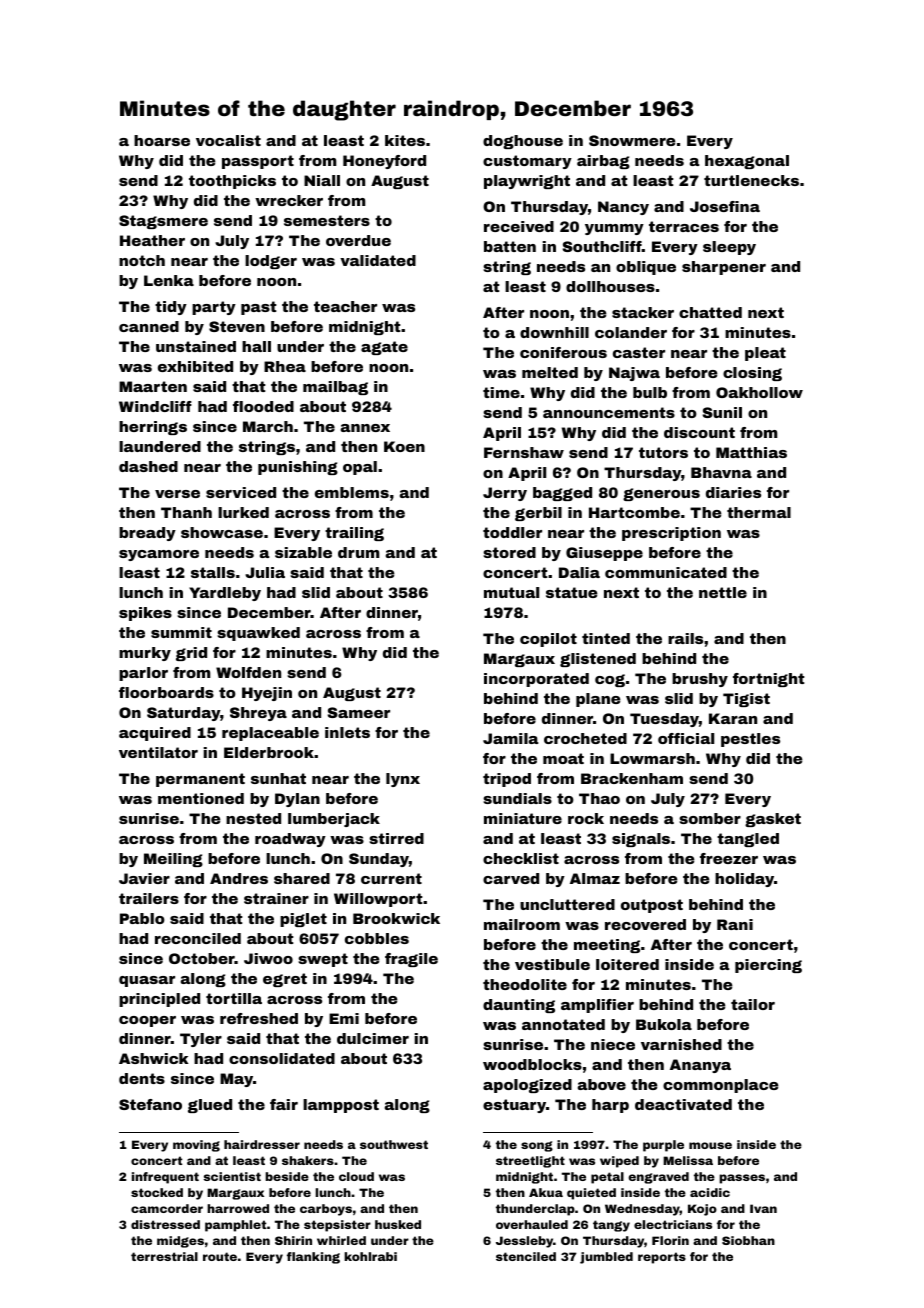 This document has height=1308, width=924. What do you see at coordinates (664, 1024) in the document?
I see `Bukola` at bounding box center [664, 1024].
